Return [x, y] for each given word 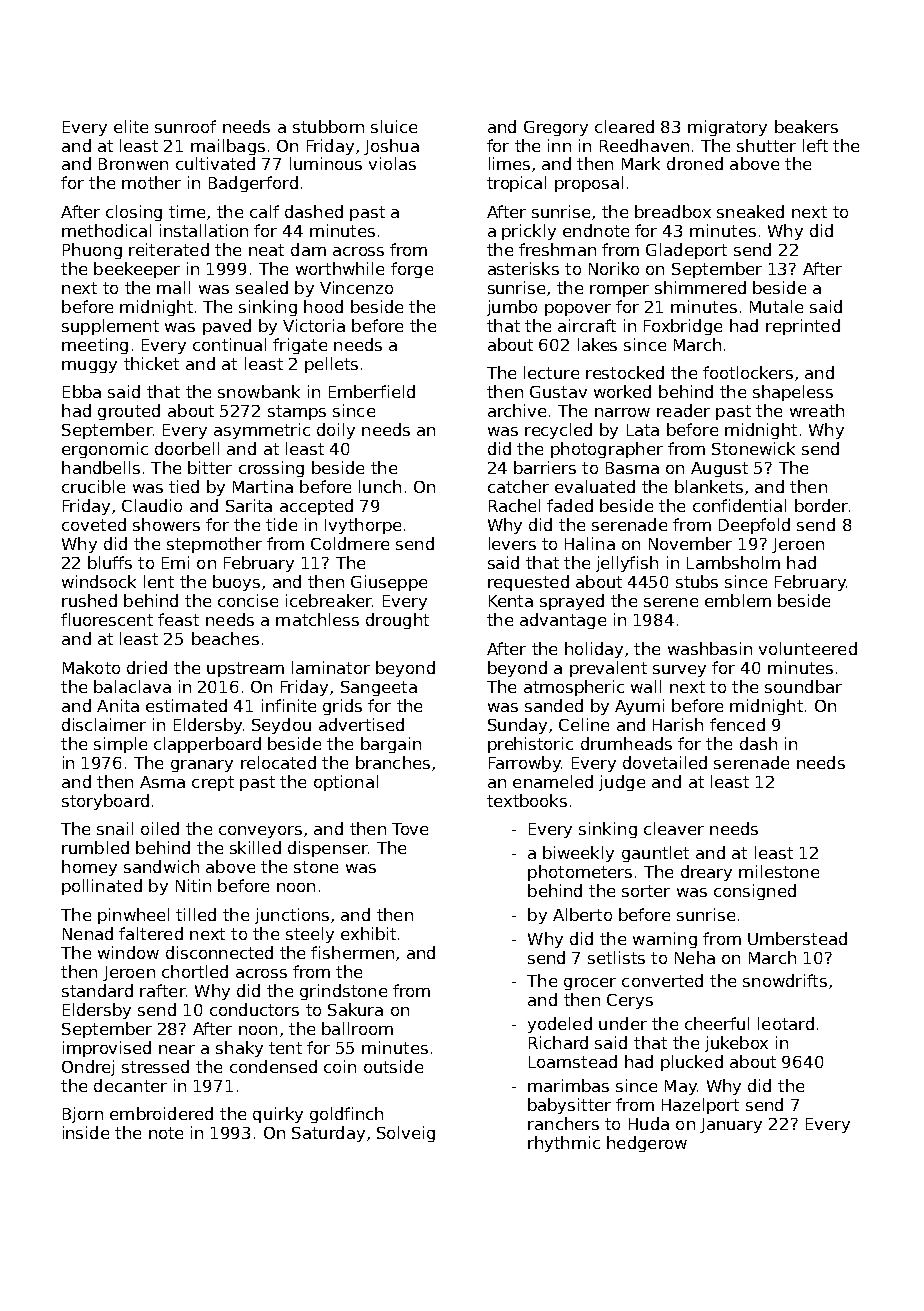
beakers [806, 126]
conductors [254, 1009]
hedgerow [647, 1144]
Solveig [406, 1134]
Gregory [556, 128]
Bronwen [133, 164]
